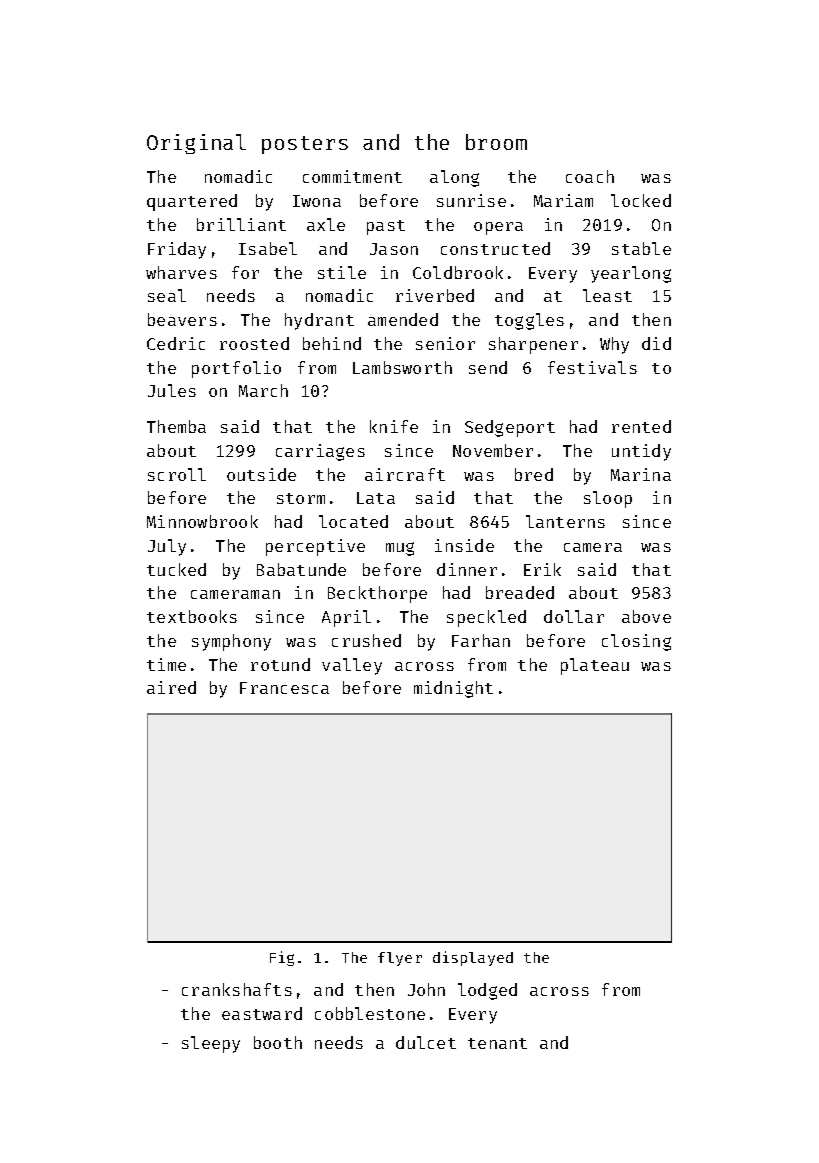  Describe the element at coordinates (473, 958) in the screenshot. I see `displayed` at that location.
